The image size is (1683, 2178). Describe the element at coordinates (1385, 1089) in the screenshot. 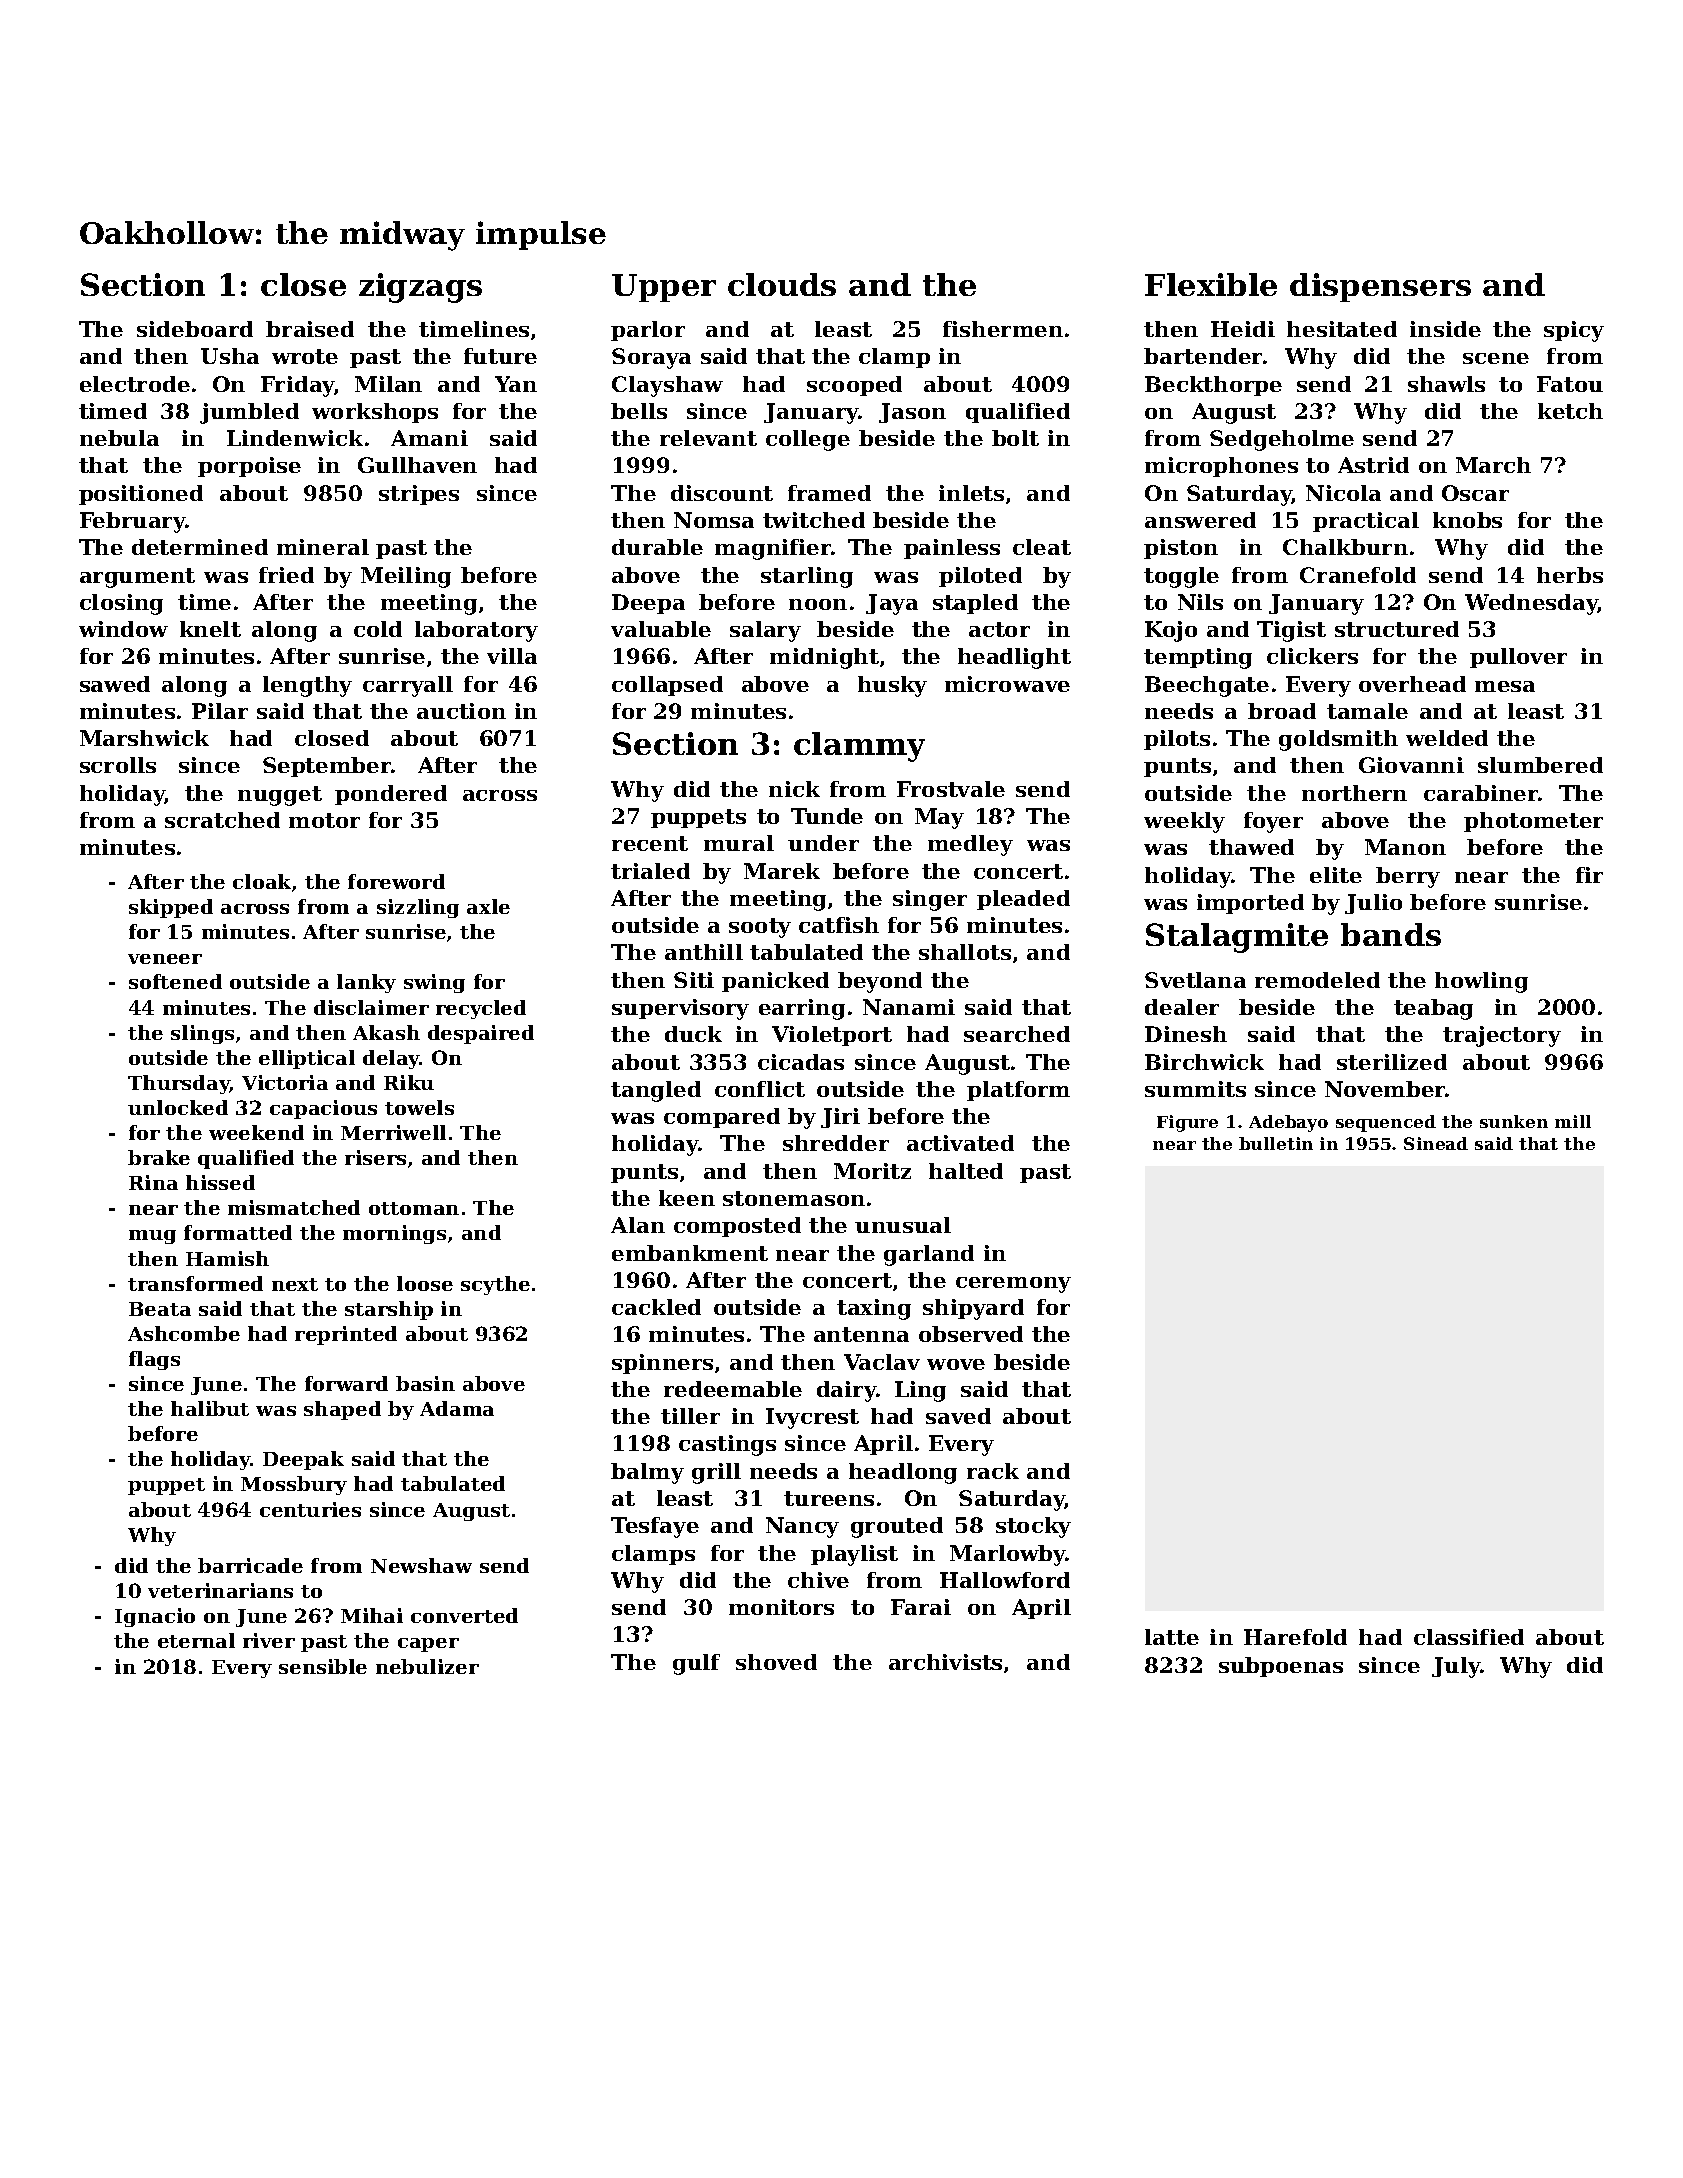

I see `November` at that location.
